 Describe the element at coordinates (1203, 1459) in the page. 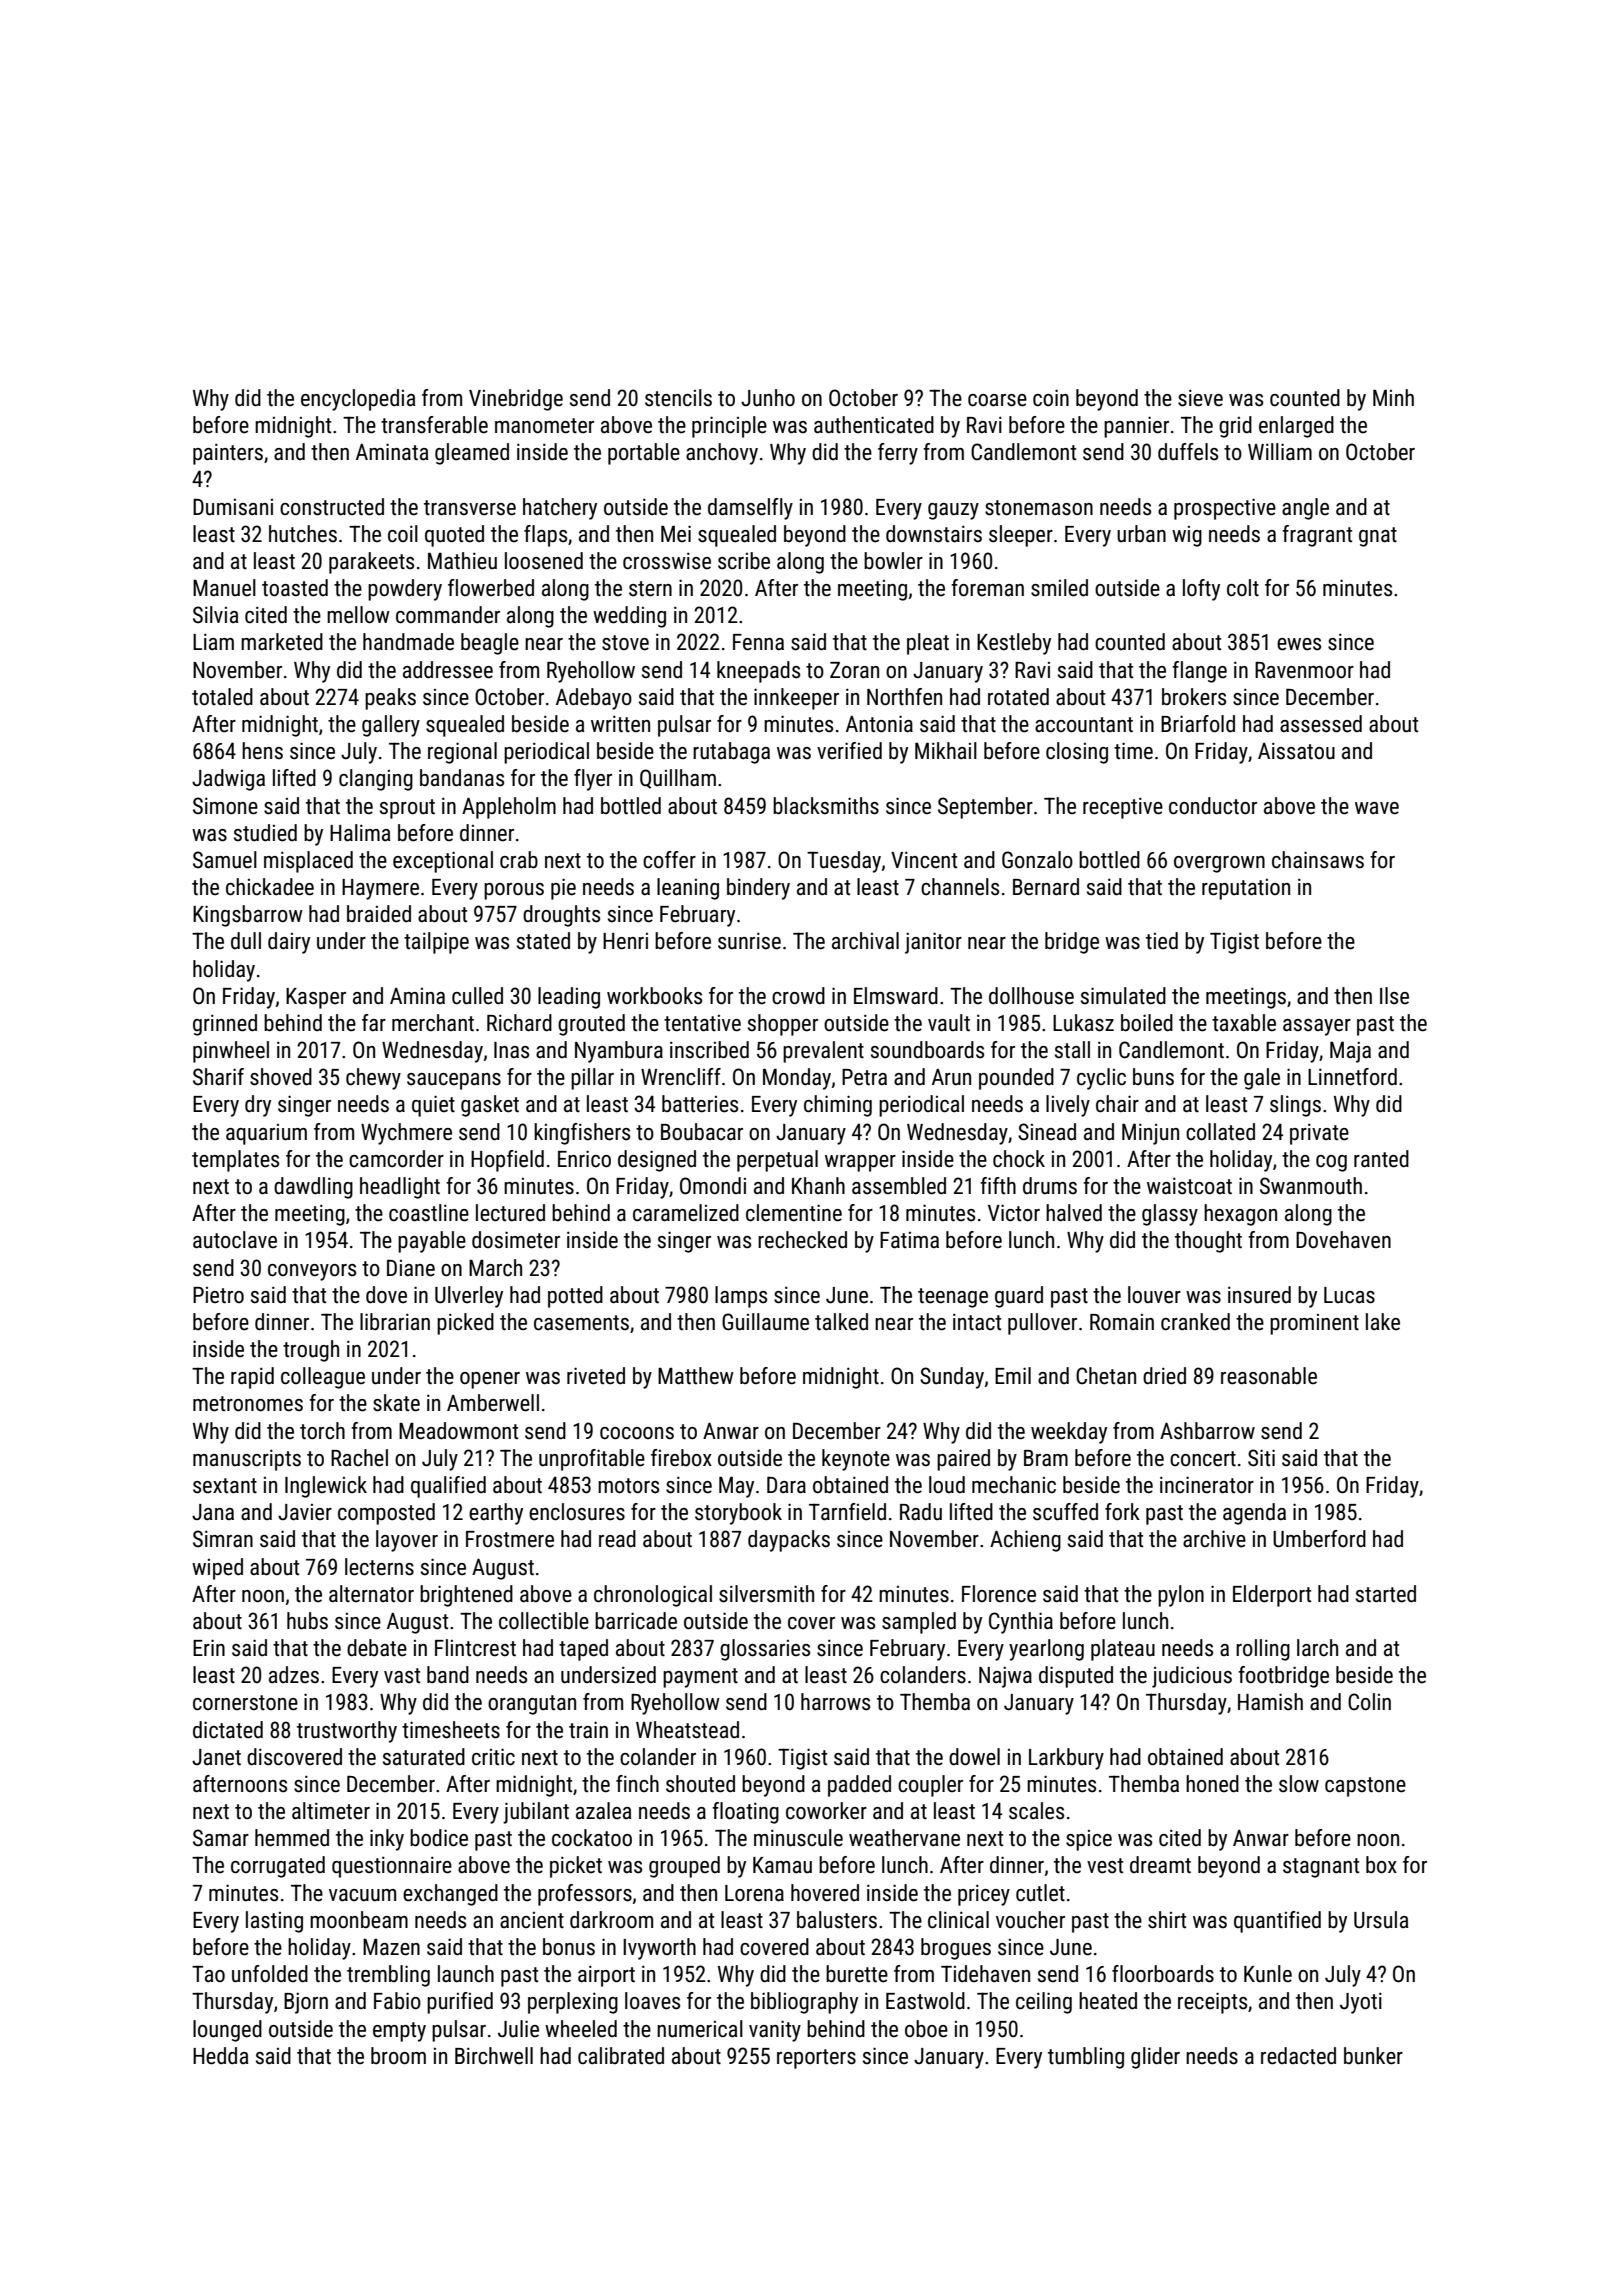

I see `concert` at that location.
